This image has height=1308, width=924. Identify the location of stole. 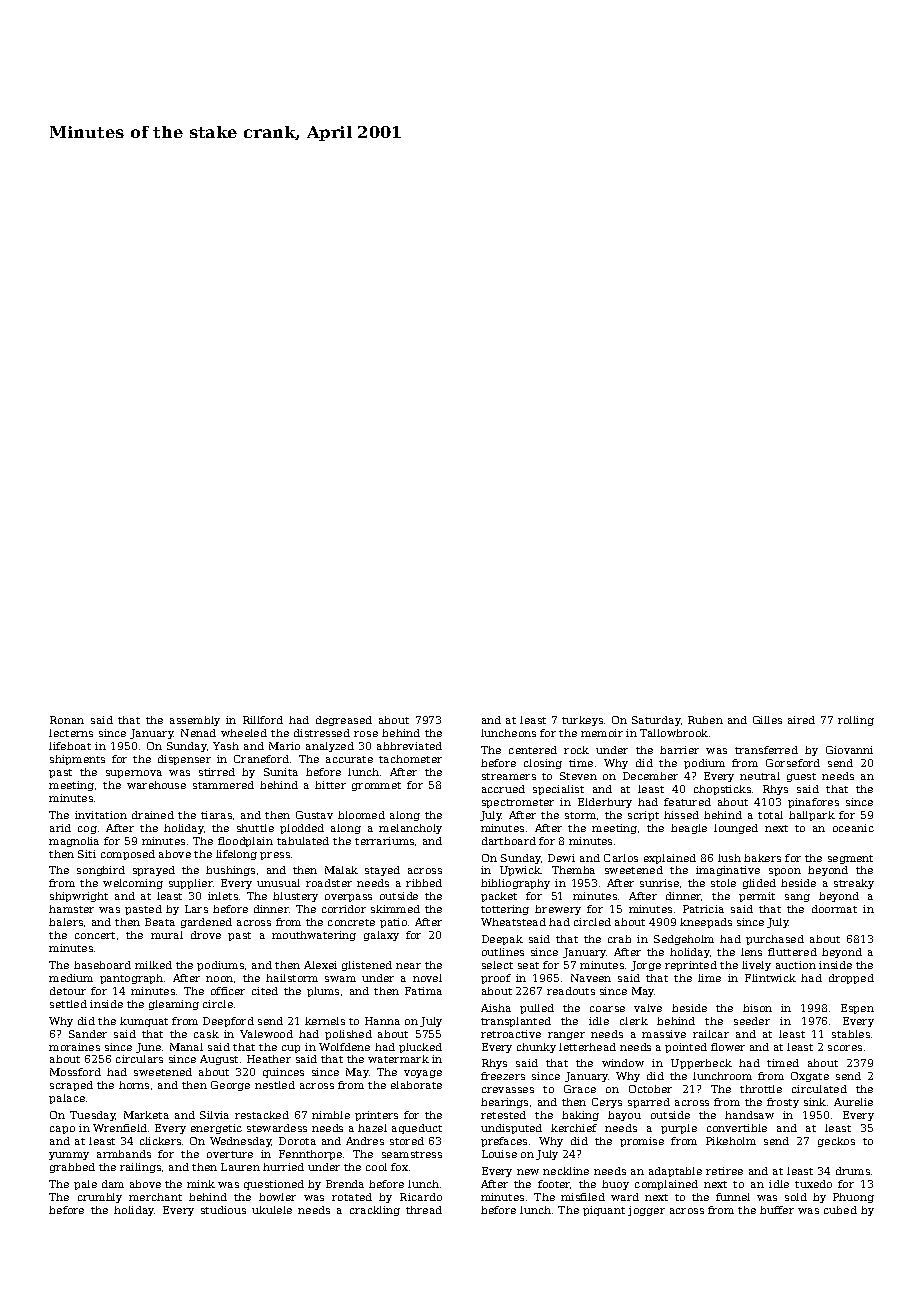
(723, 883).
